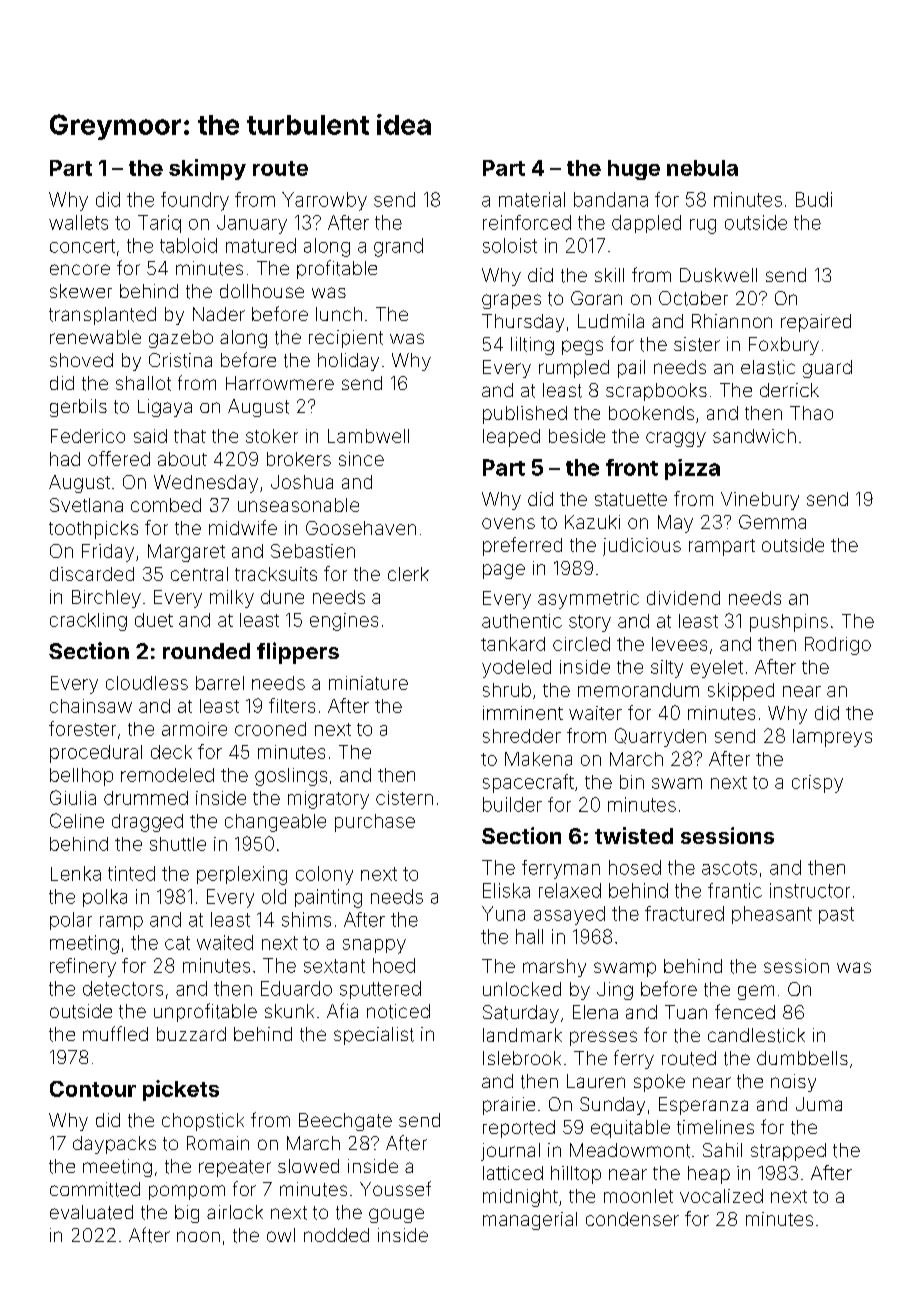 The image size is (924, 1314). I want to click on derrick, so click(789, 390).
